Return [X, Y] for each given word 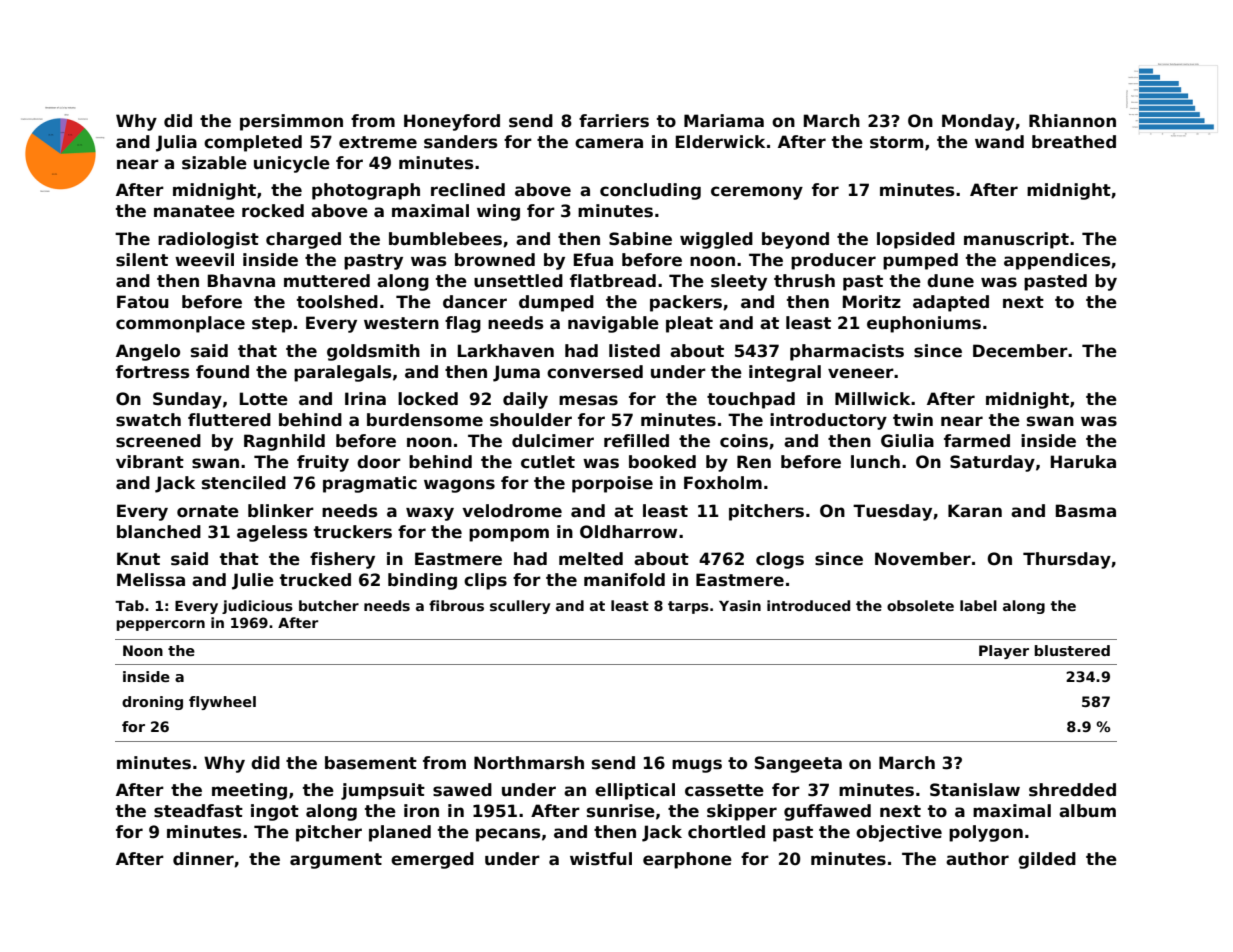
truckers [353, 532]
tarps [688, 607]
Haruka [1083, 462]
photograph [366, 191]
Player [1004, 652]
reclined [468, 190]
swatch [148, 420]
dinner [203, 859]
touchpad [751, 400]
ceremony [757, 193]
